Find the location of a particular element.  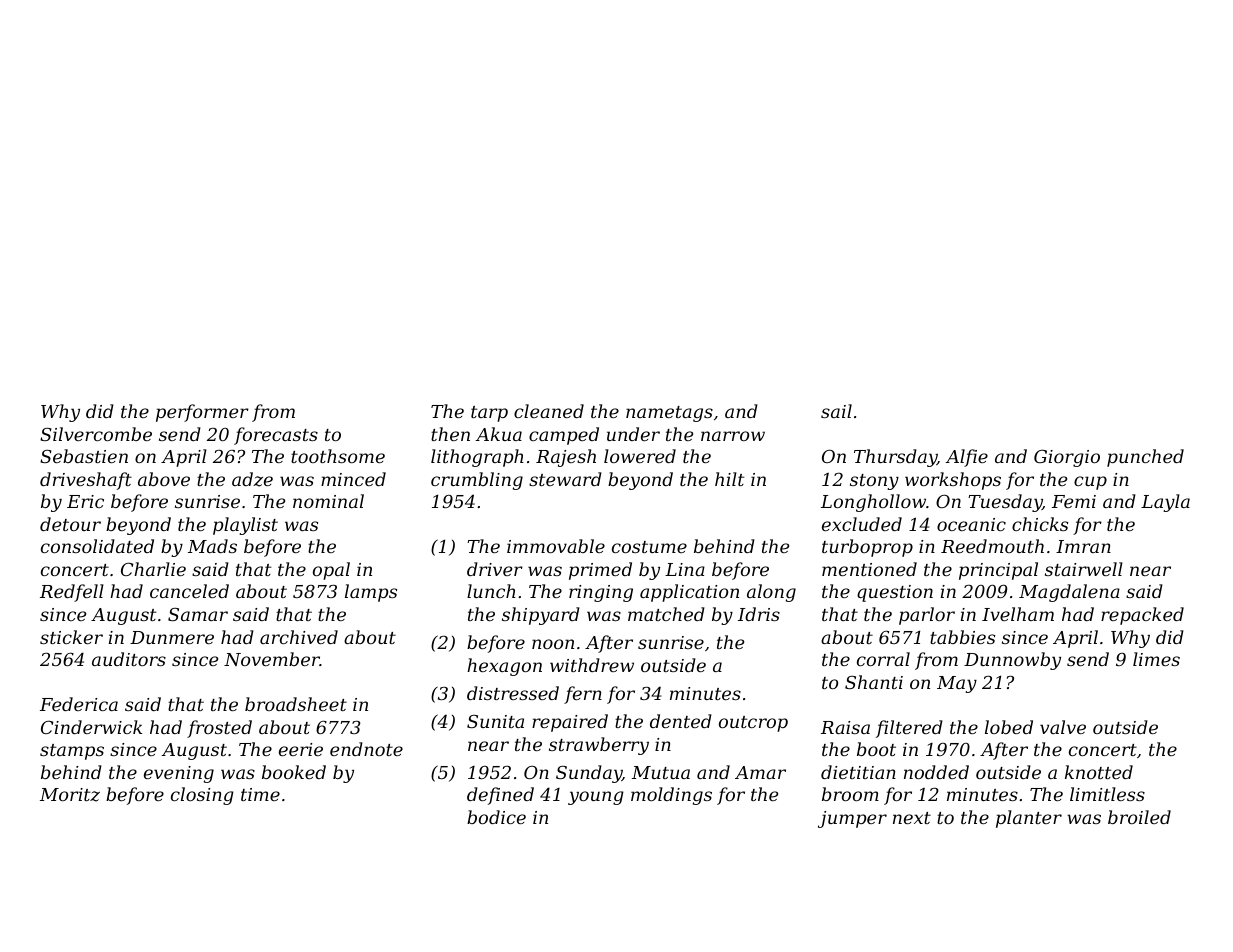

performer is located at coordinates (202, 413).
